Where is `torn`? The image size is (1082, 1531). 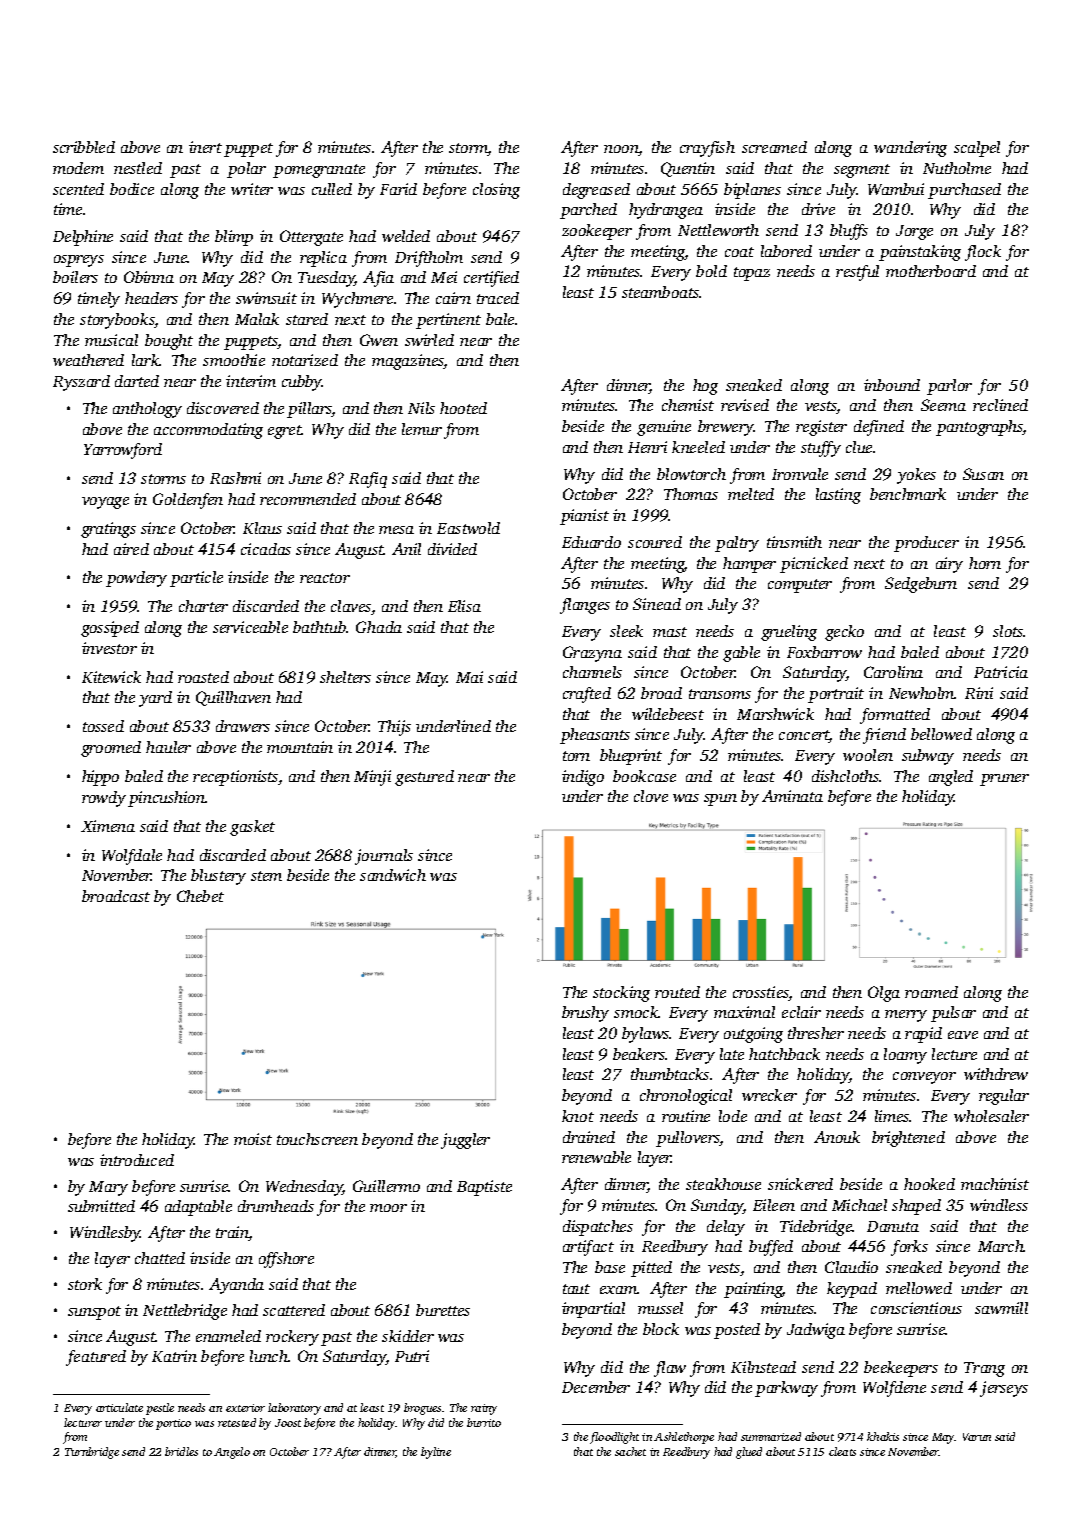 torn is located at coordinates (576, 756).
